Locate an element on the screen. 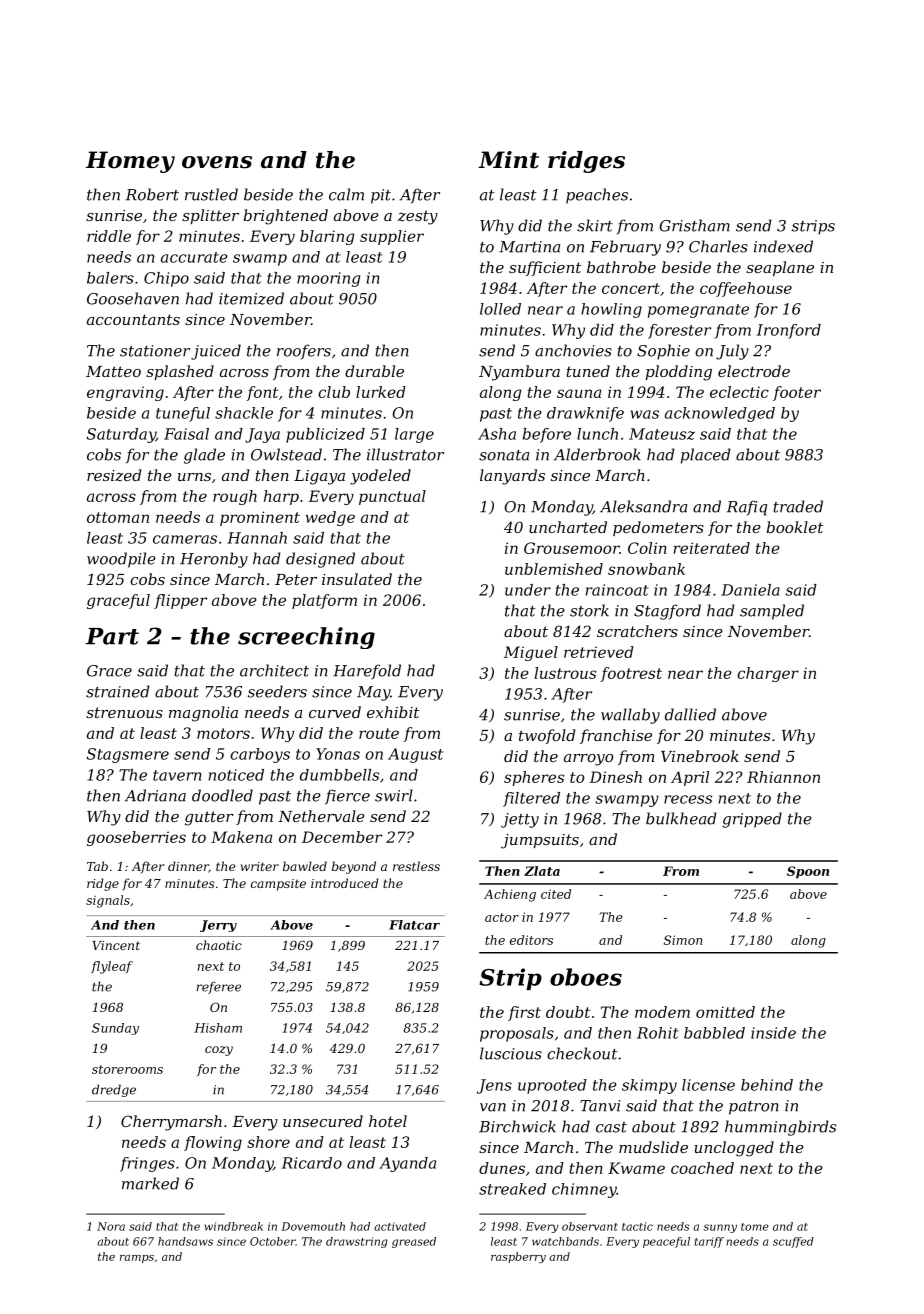 The image size is (924, 1314). juiced is located at coordinates (216, 352).
